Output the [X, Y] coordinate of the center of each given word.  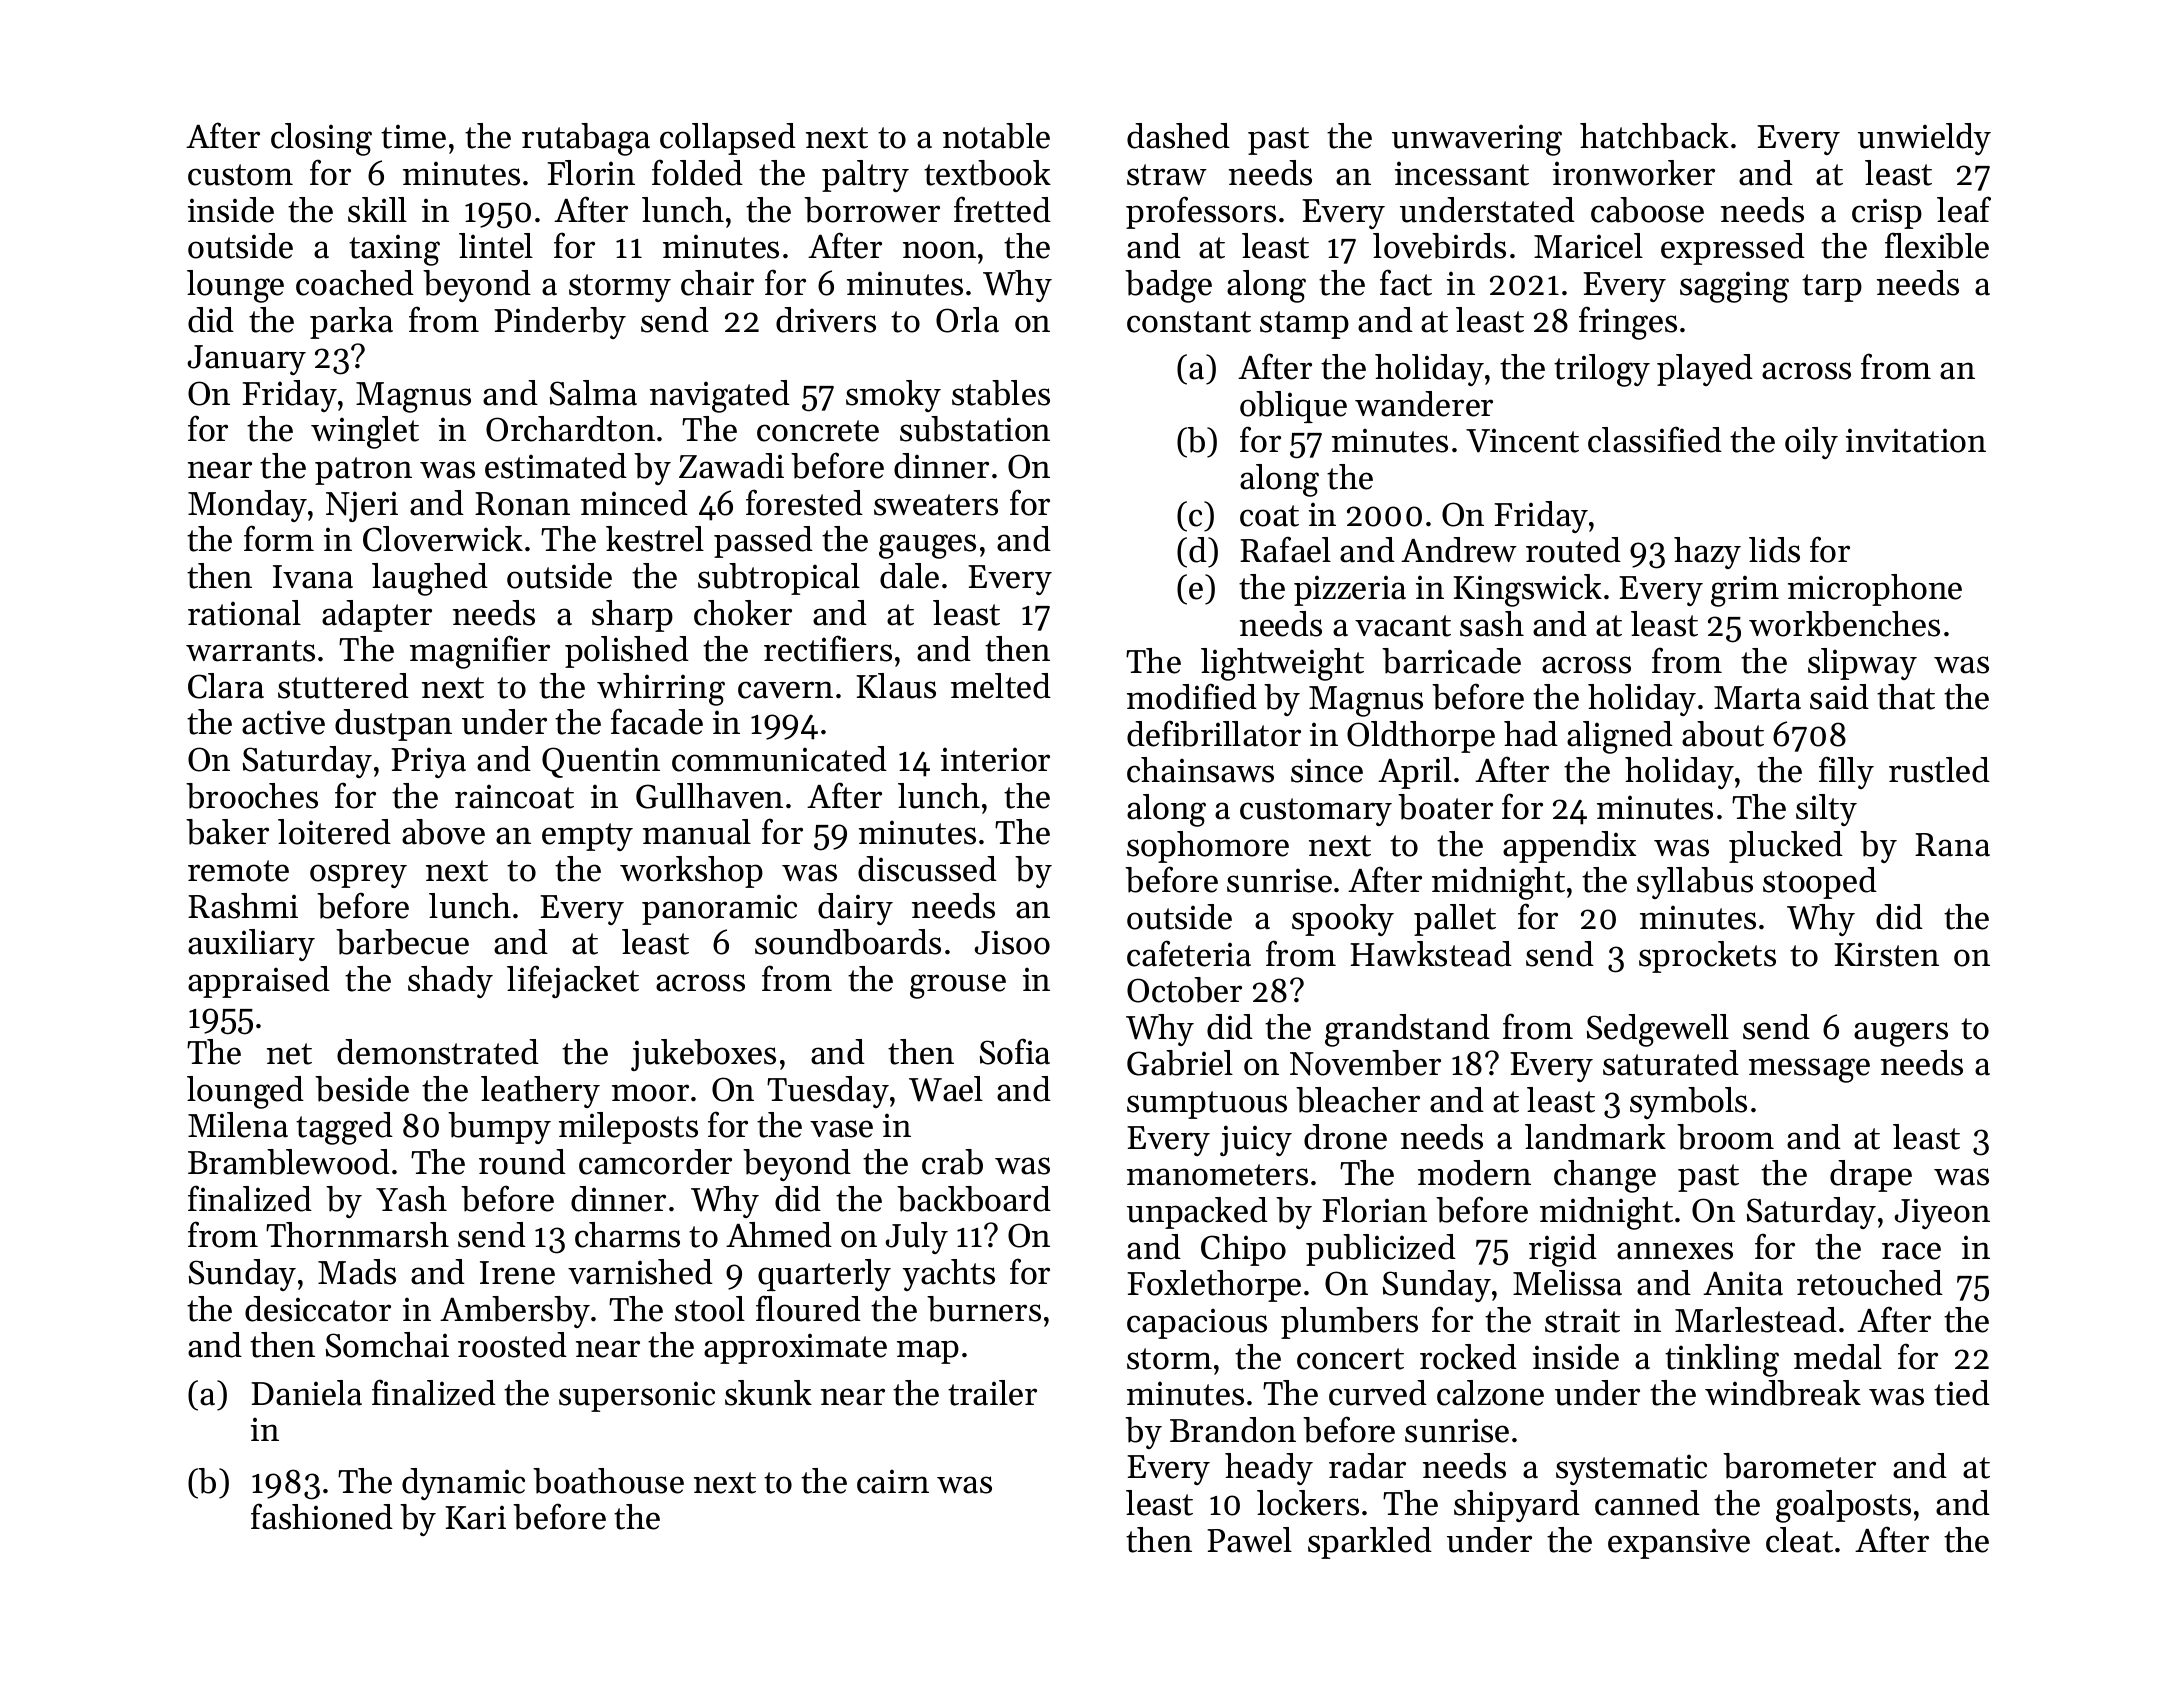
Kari [475, 1517]
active [283, 722]
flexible [1937, 245]
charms [627, 1235]
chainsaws [1200, 770]
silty [1826, 810]
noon [939, 250]
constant [1189, 322]
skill [377, 210]
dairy [855, 909]
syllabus [1695, 883]
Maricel [1588, 246]
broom [1725, 1137]
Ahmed [779, 1235]
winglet [365, 432]
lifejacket [573, 981]
